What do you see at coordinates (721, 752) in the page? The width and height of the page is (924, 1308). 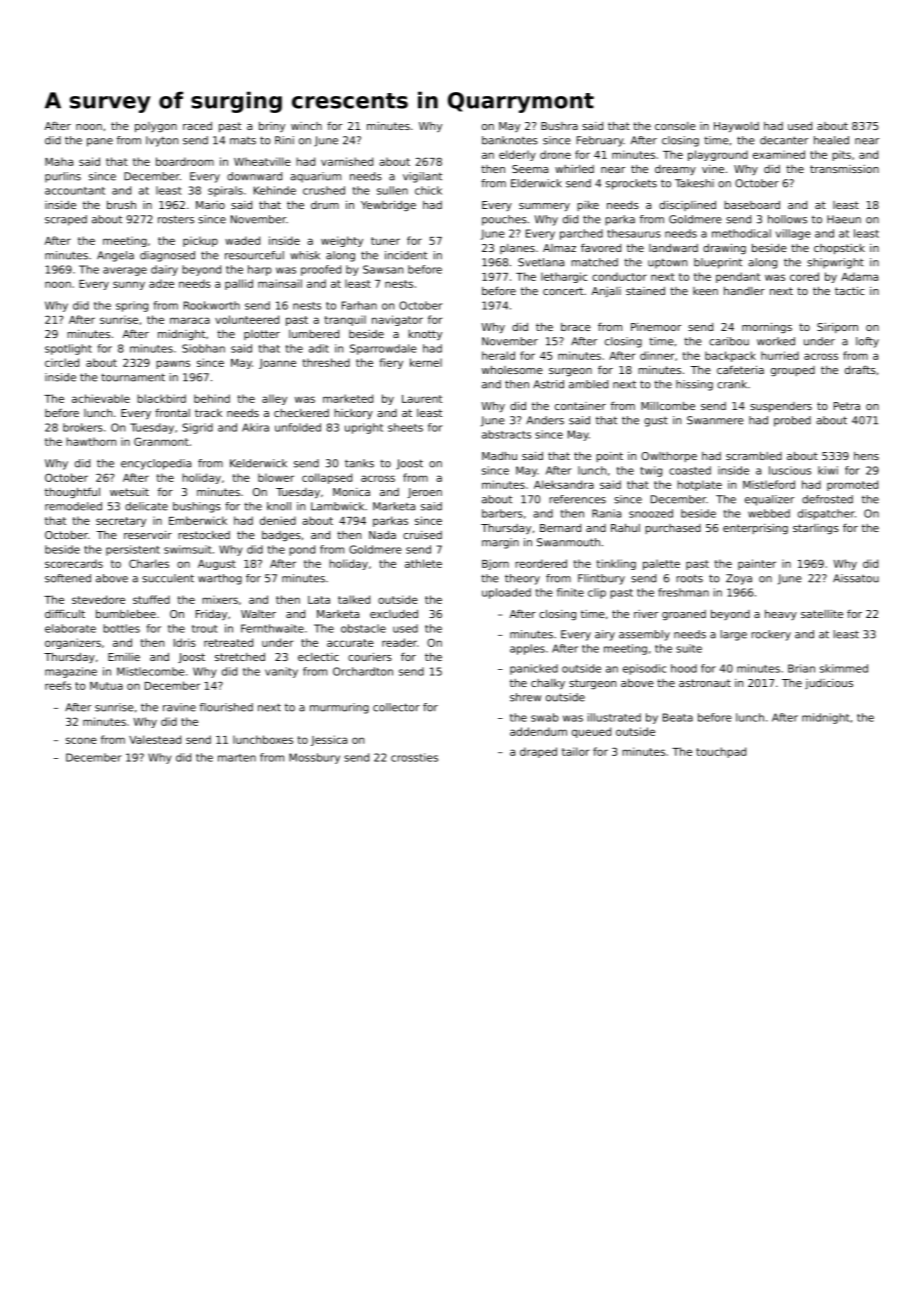 I see `touchpad` at bounding box center [721, 752].
